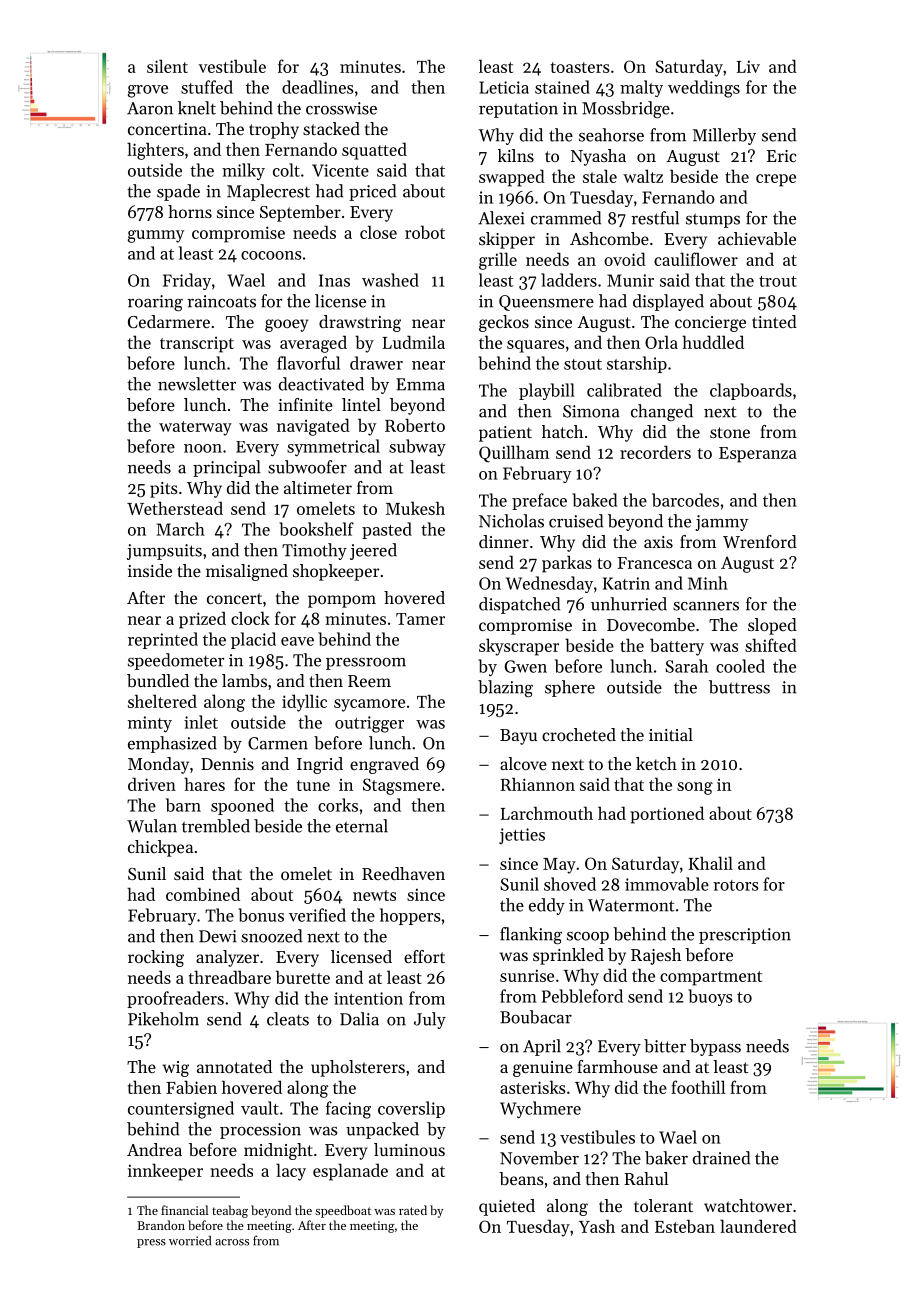 Image resolution: width=924 pixels, height=1314 pixels. Describe the element at coordinates (736, 885) in the document. I see `rotors` at that location.
